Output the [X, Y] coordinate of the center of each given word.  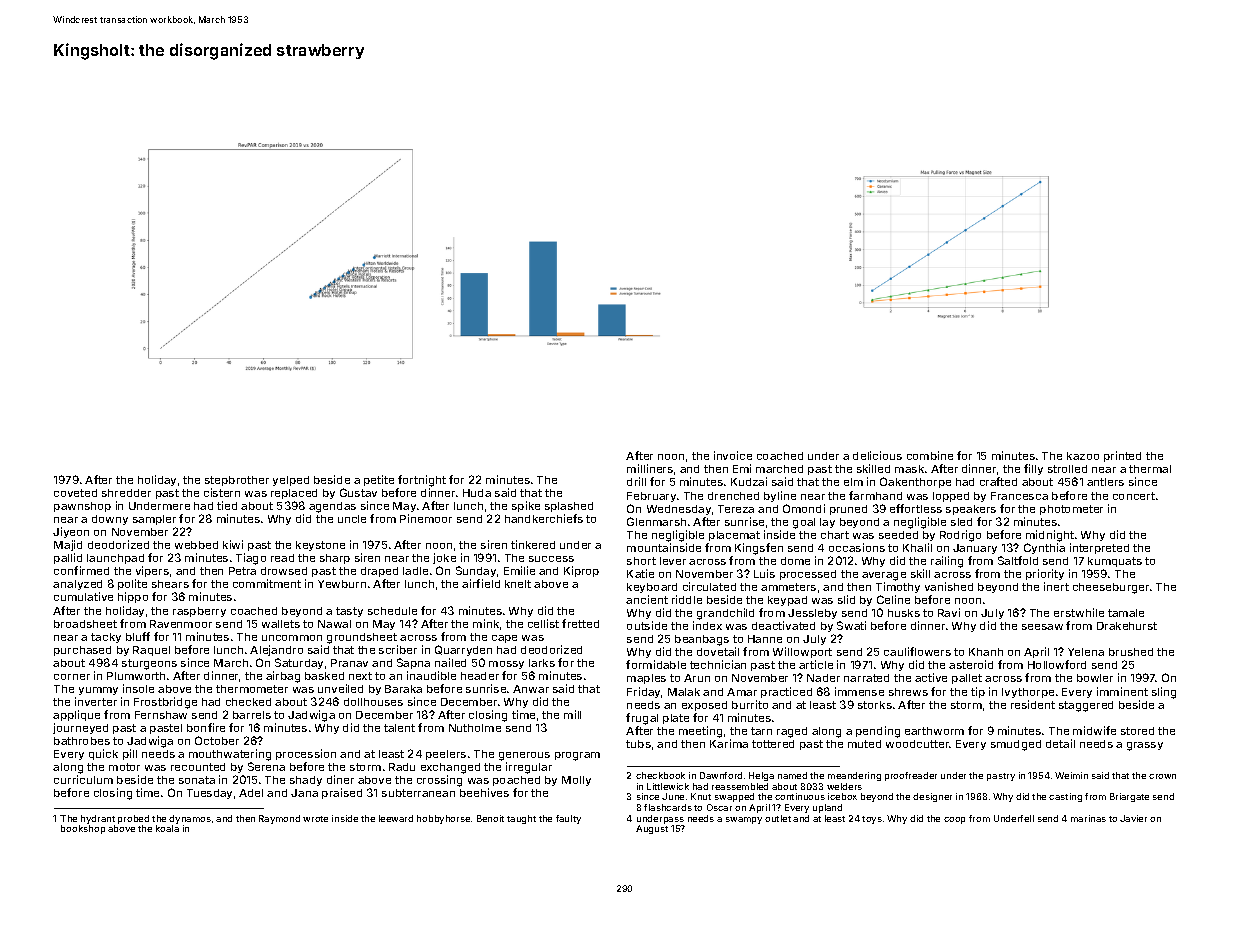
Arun [697, 678]
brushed [1131, 652]
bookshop [83, 829]
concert [1134, 496]
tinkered [533, 544]
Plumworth [136, 676]
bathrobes [82, 741]
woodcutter [918, 744]
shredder [126, 493]
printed [1122, 456]
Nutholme [475, 728]
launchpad [115, 559]
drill [636, 481]
